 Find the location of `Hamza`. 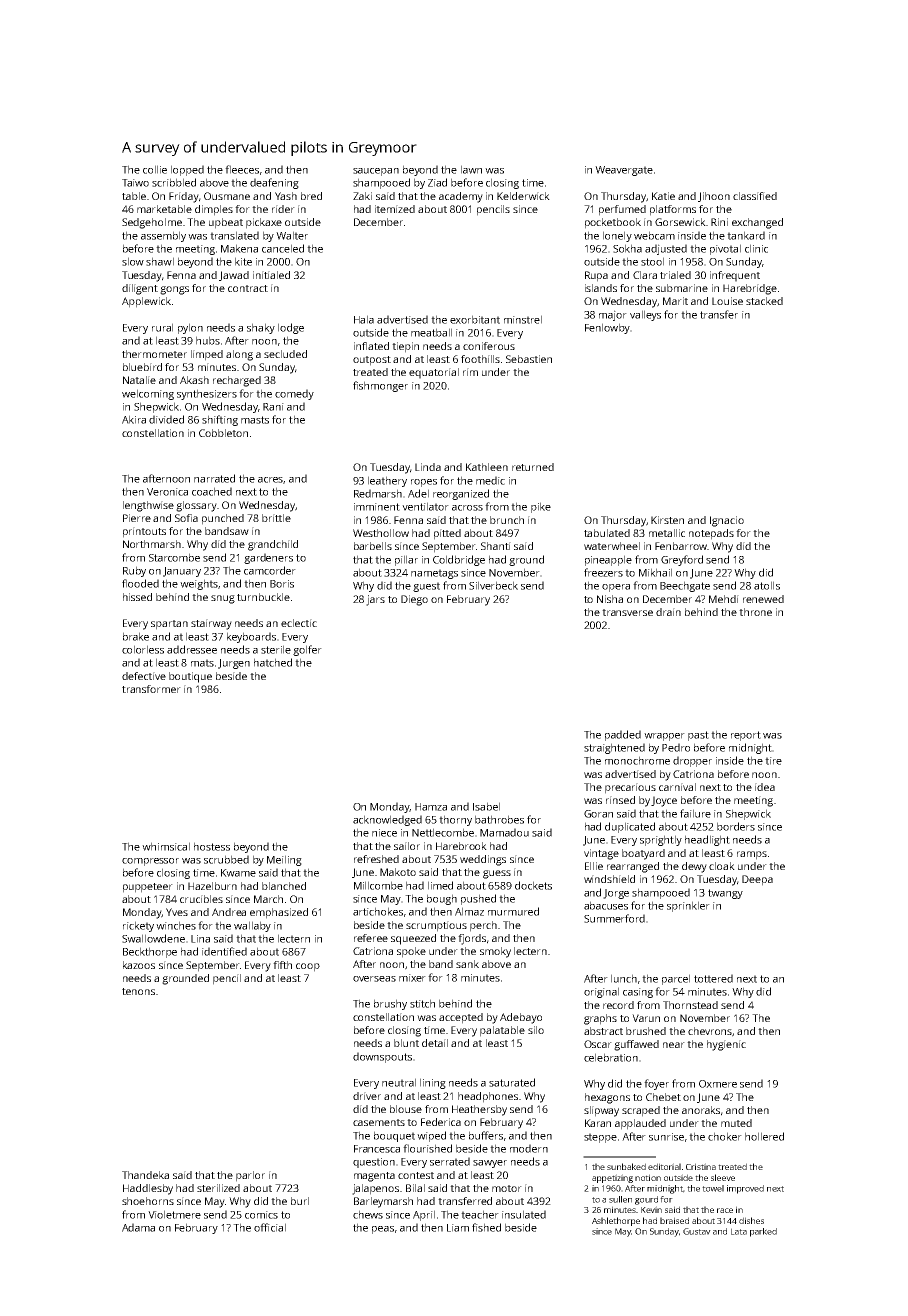

Hamza is located at coordinates (431, 807).
